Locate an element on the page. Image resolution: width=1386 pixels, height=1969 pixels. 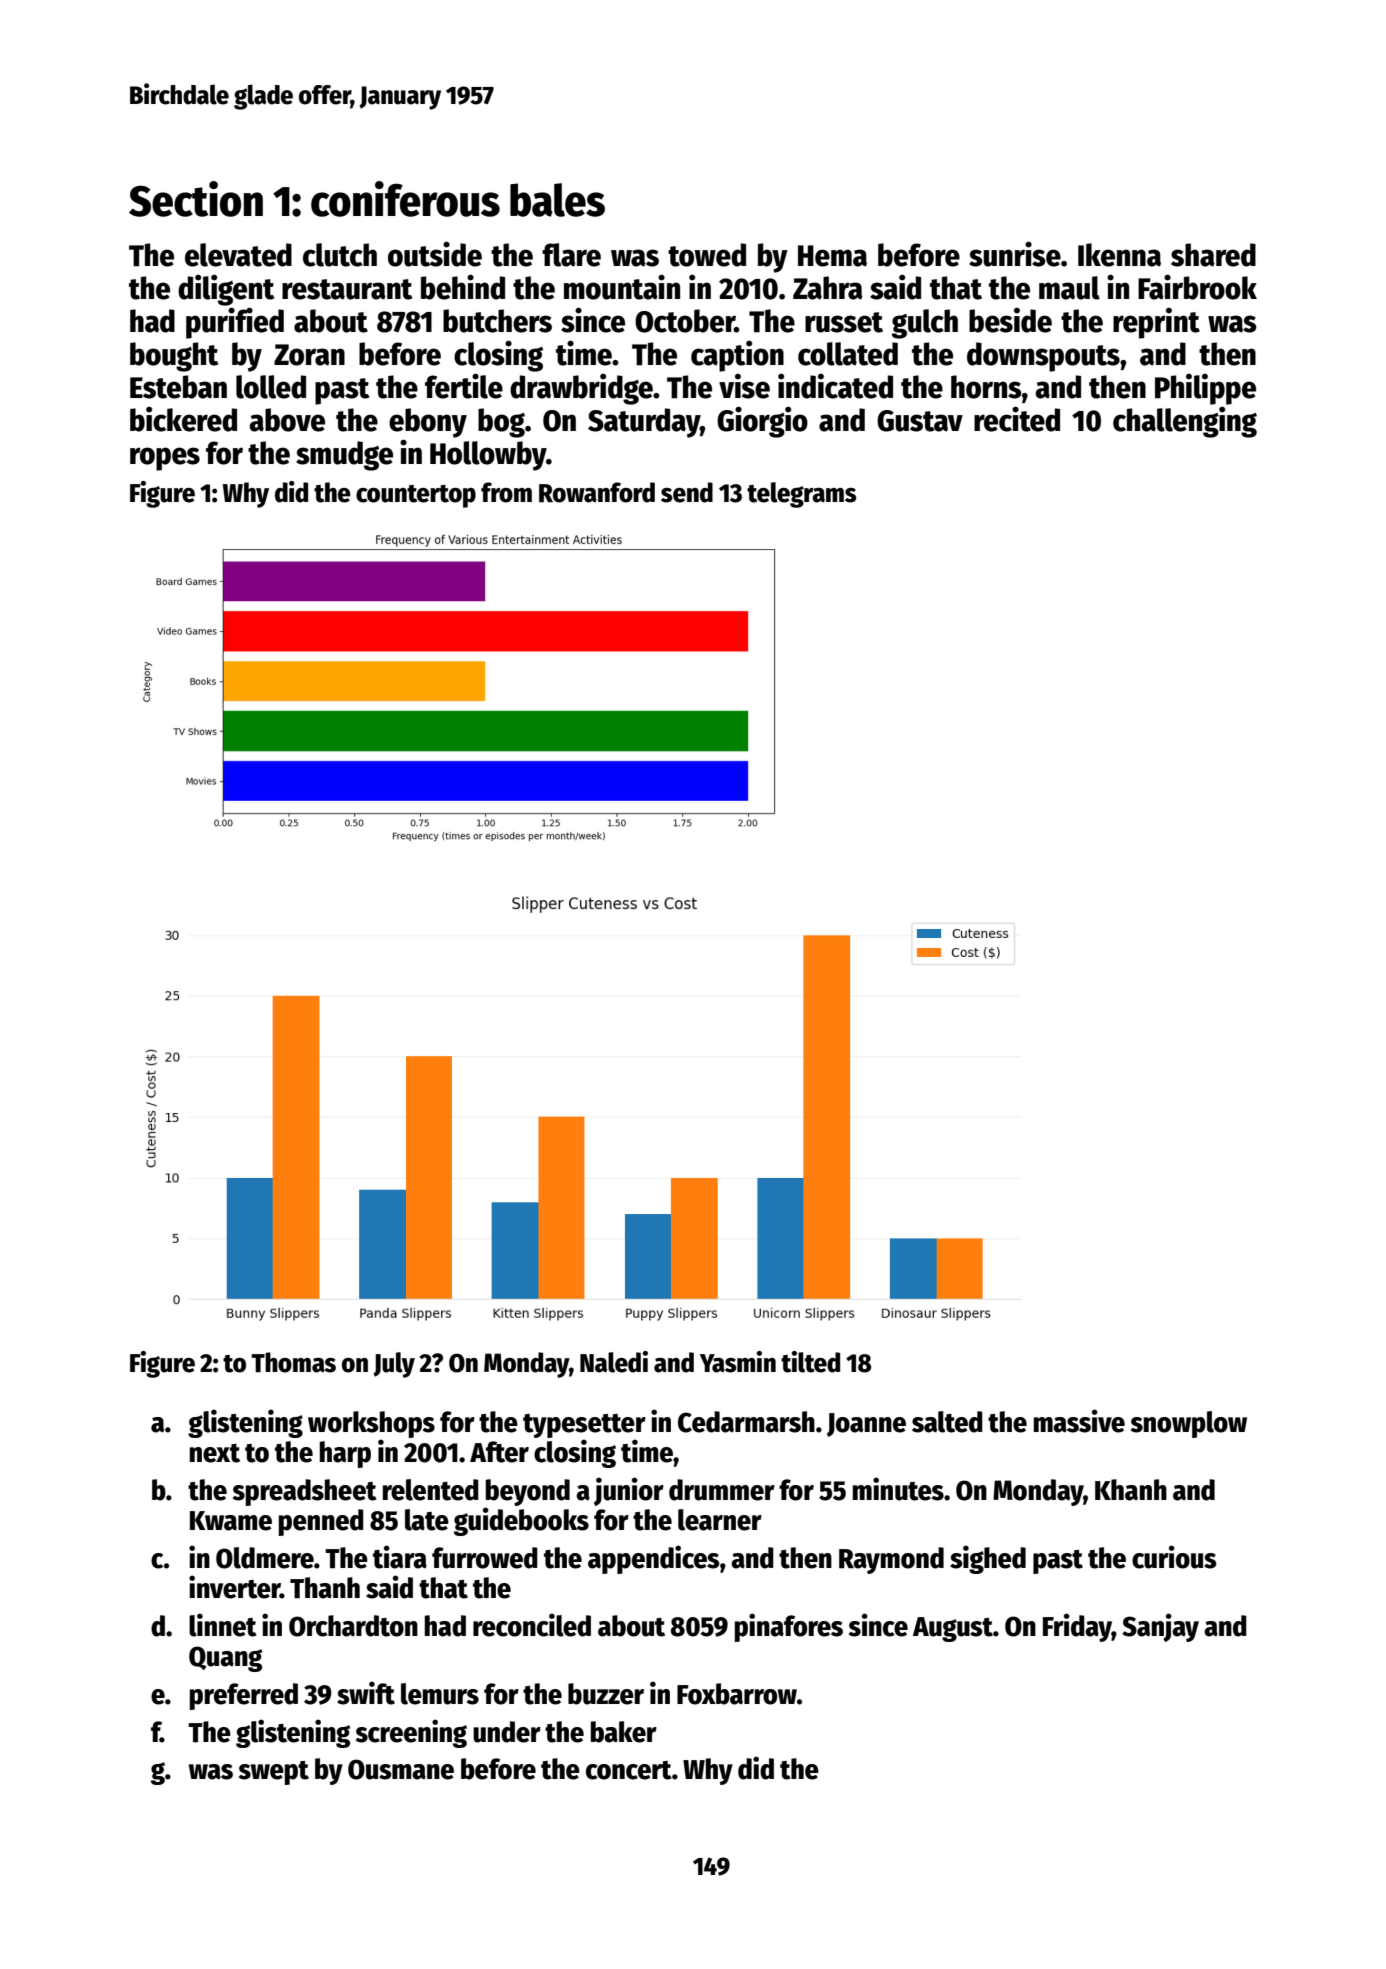
Section is located at coordinates (196, 199).
